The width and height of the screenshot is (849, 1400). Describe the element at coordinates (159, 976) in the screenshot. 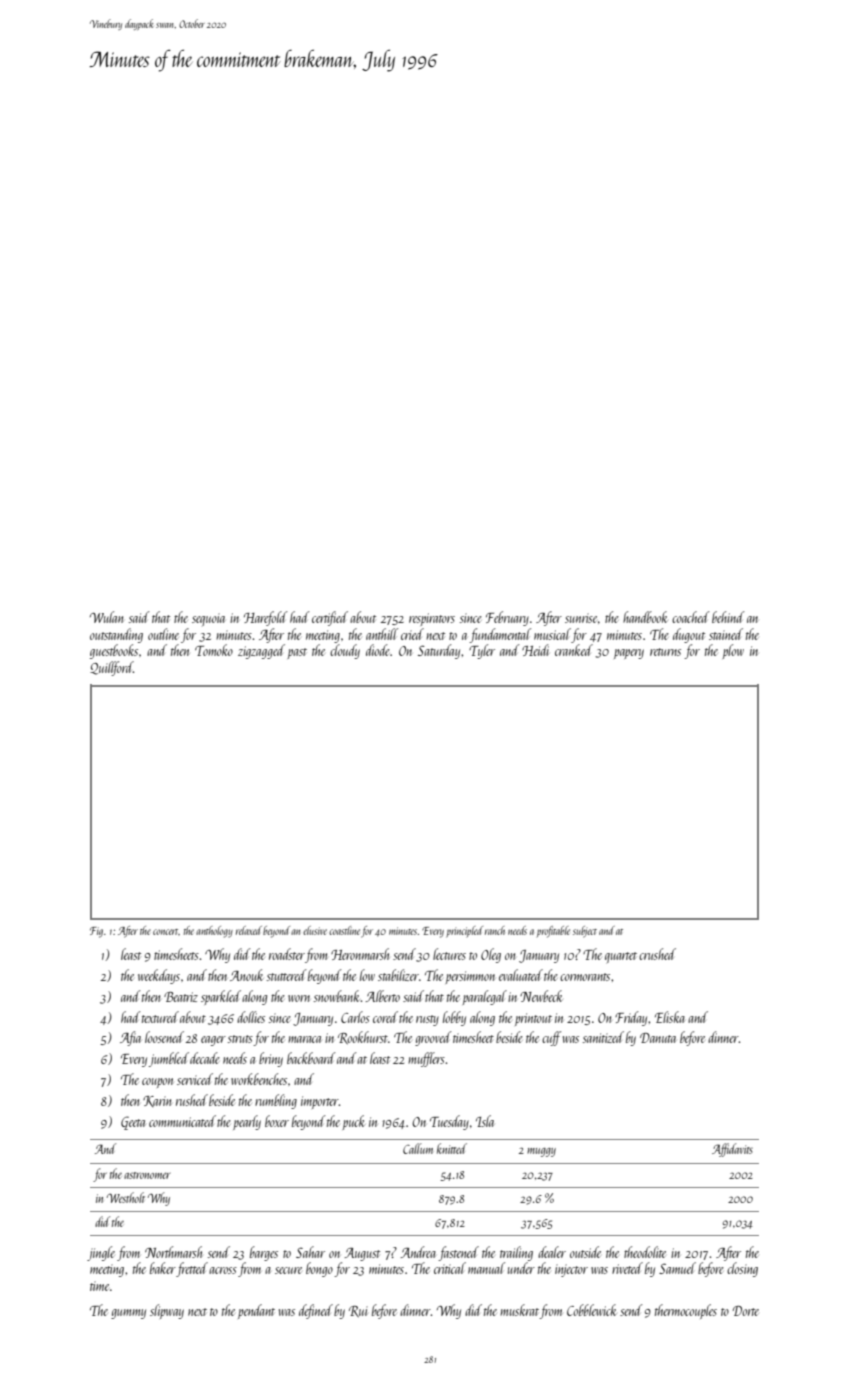

I see `weekdays` at that location.
